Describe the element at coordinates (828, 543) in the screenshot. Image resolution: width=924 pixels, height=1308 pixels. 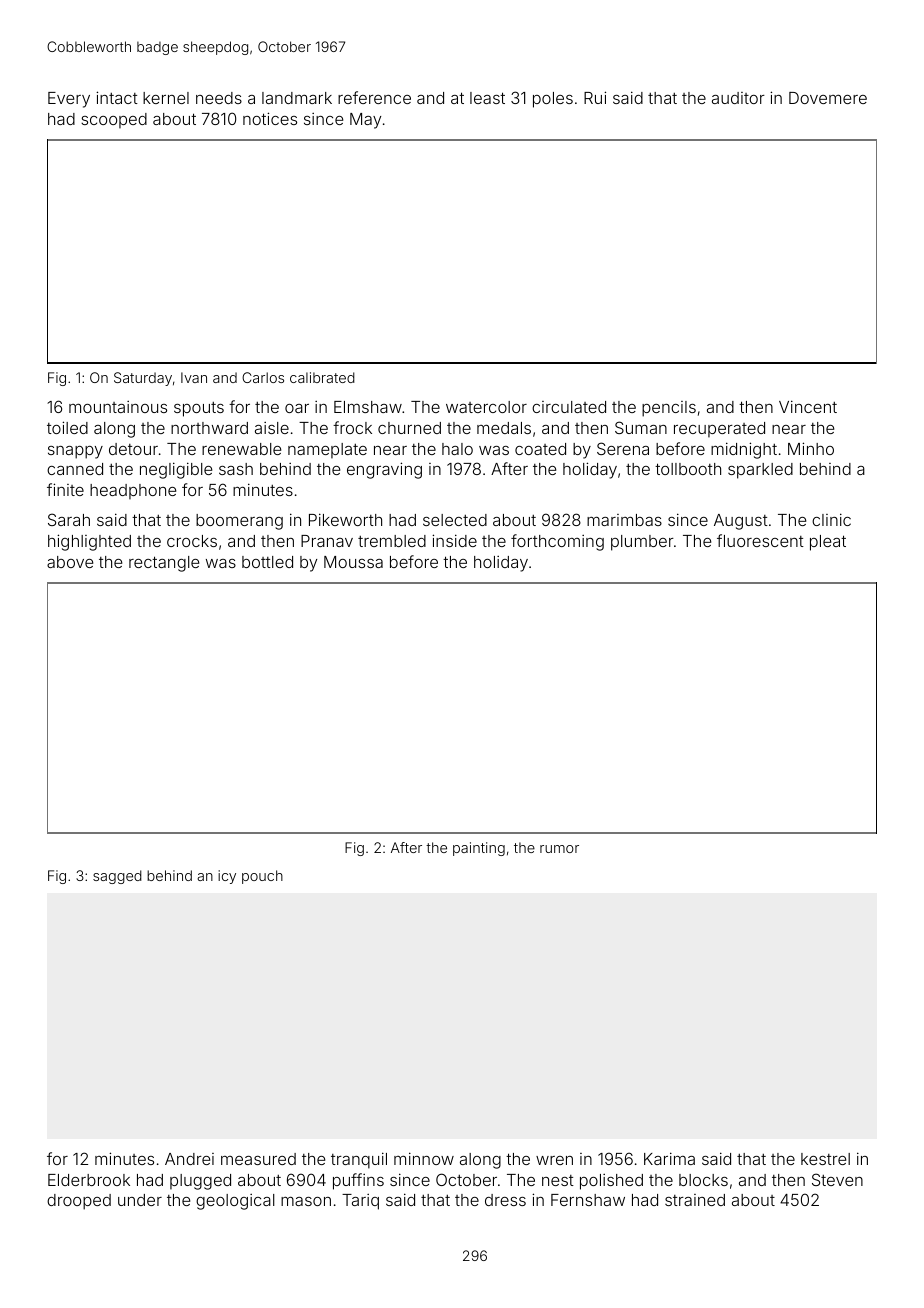
I see `pleat` at that location.
